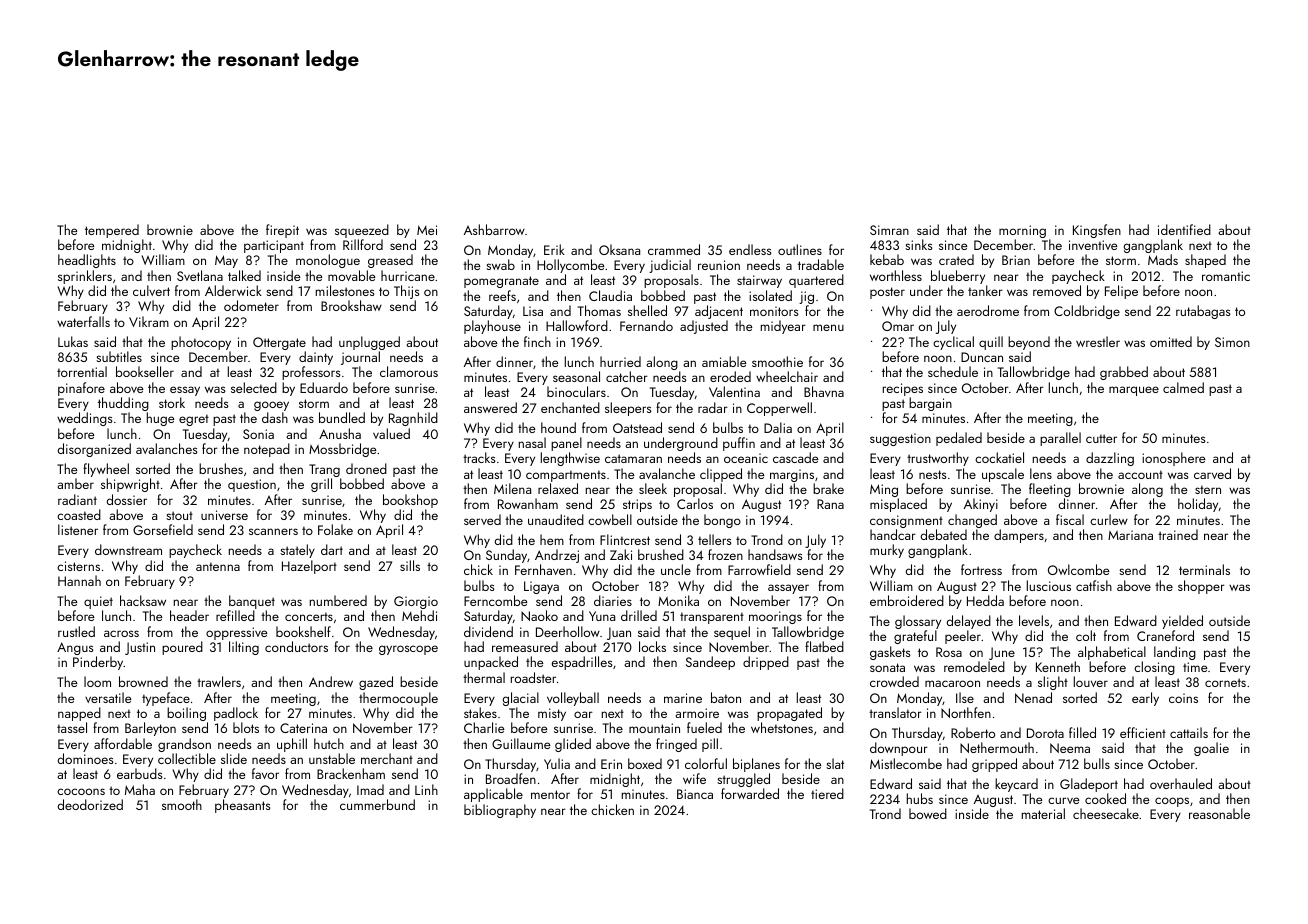 The width and height of the screenshot is (1308, 924). What do you see at coordinates (1093, 245) in the screenshot?
I see `inventive` at bounding box center [1093, 245].
